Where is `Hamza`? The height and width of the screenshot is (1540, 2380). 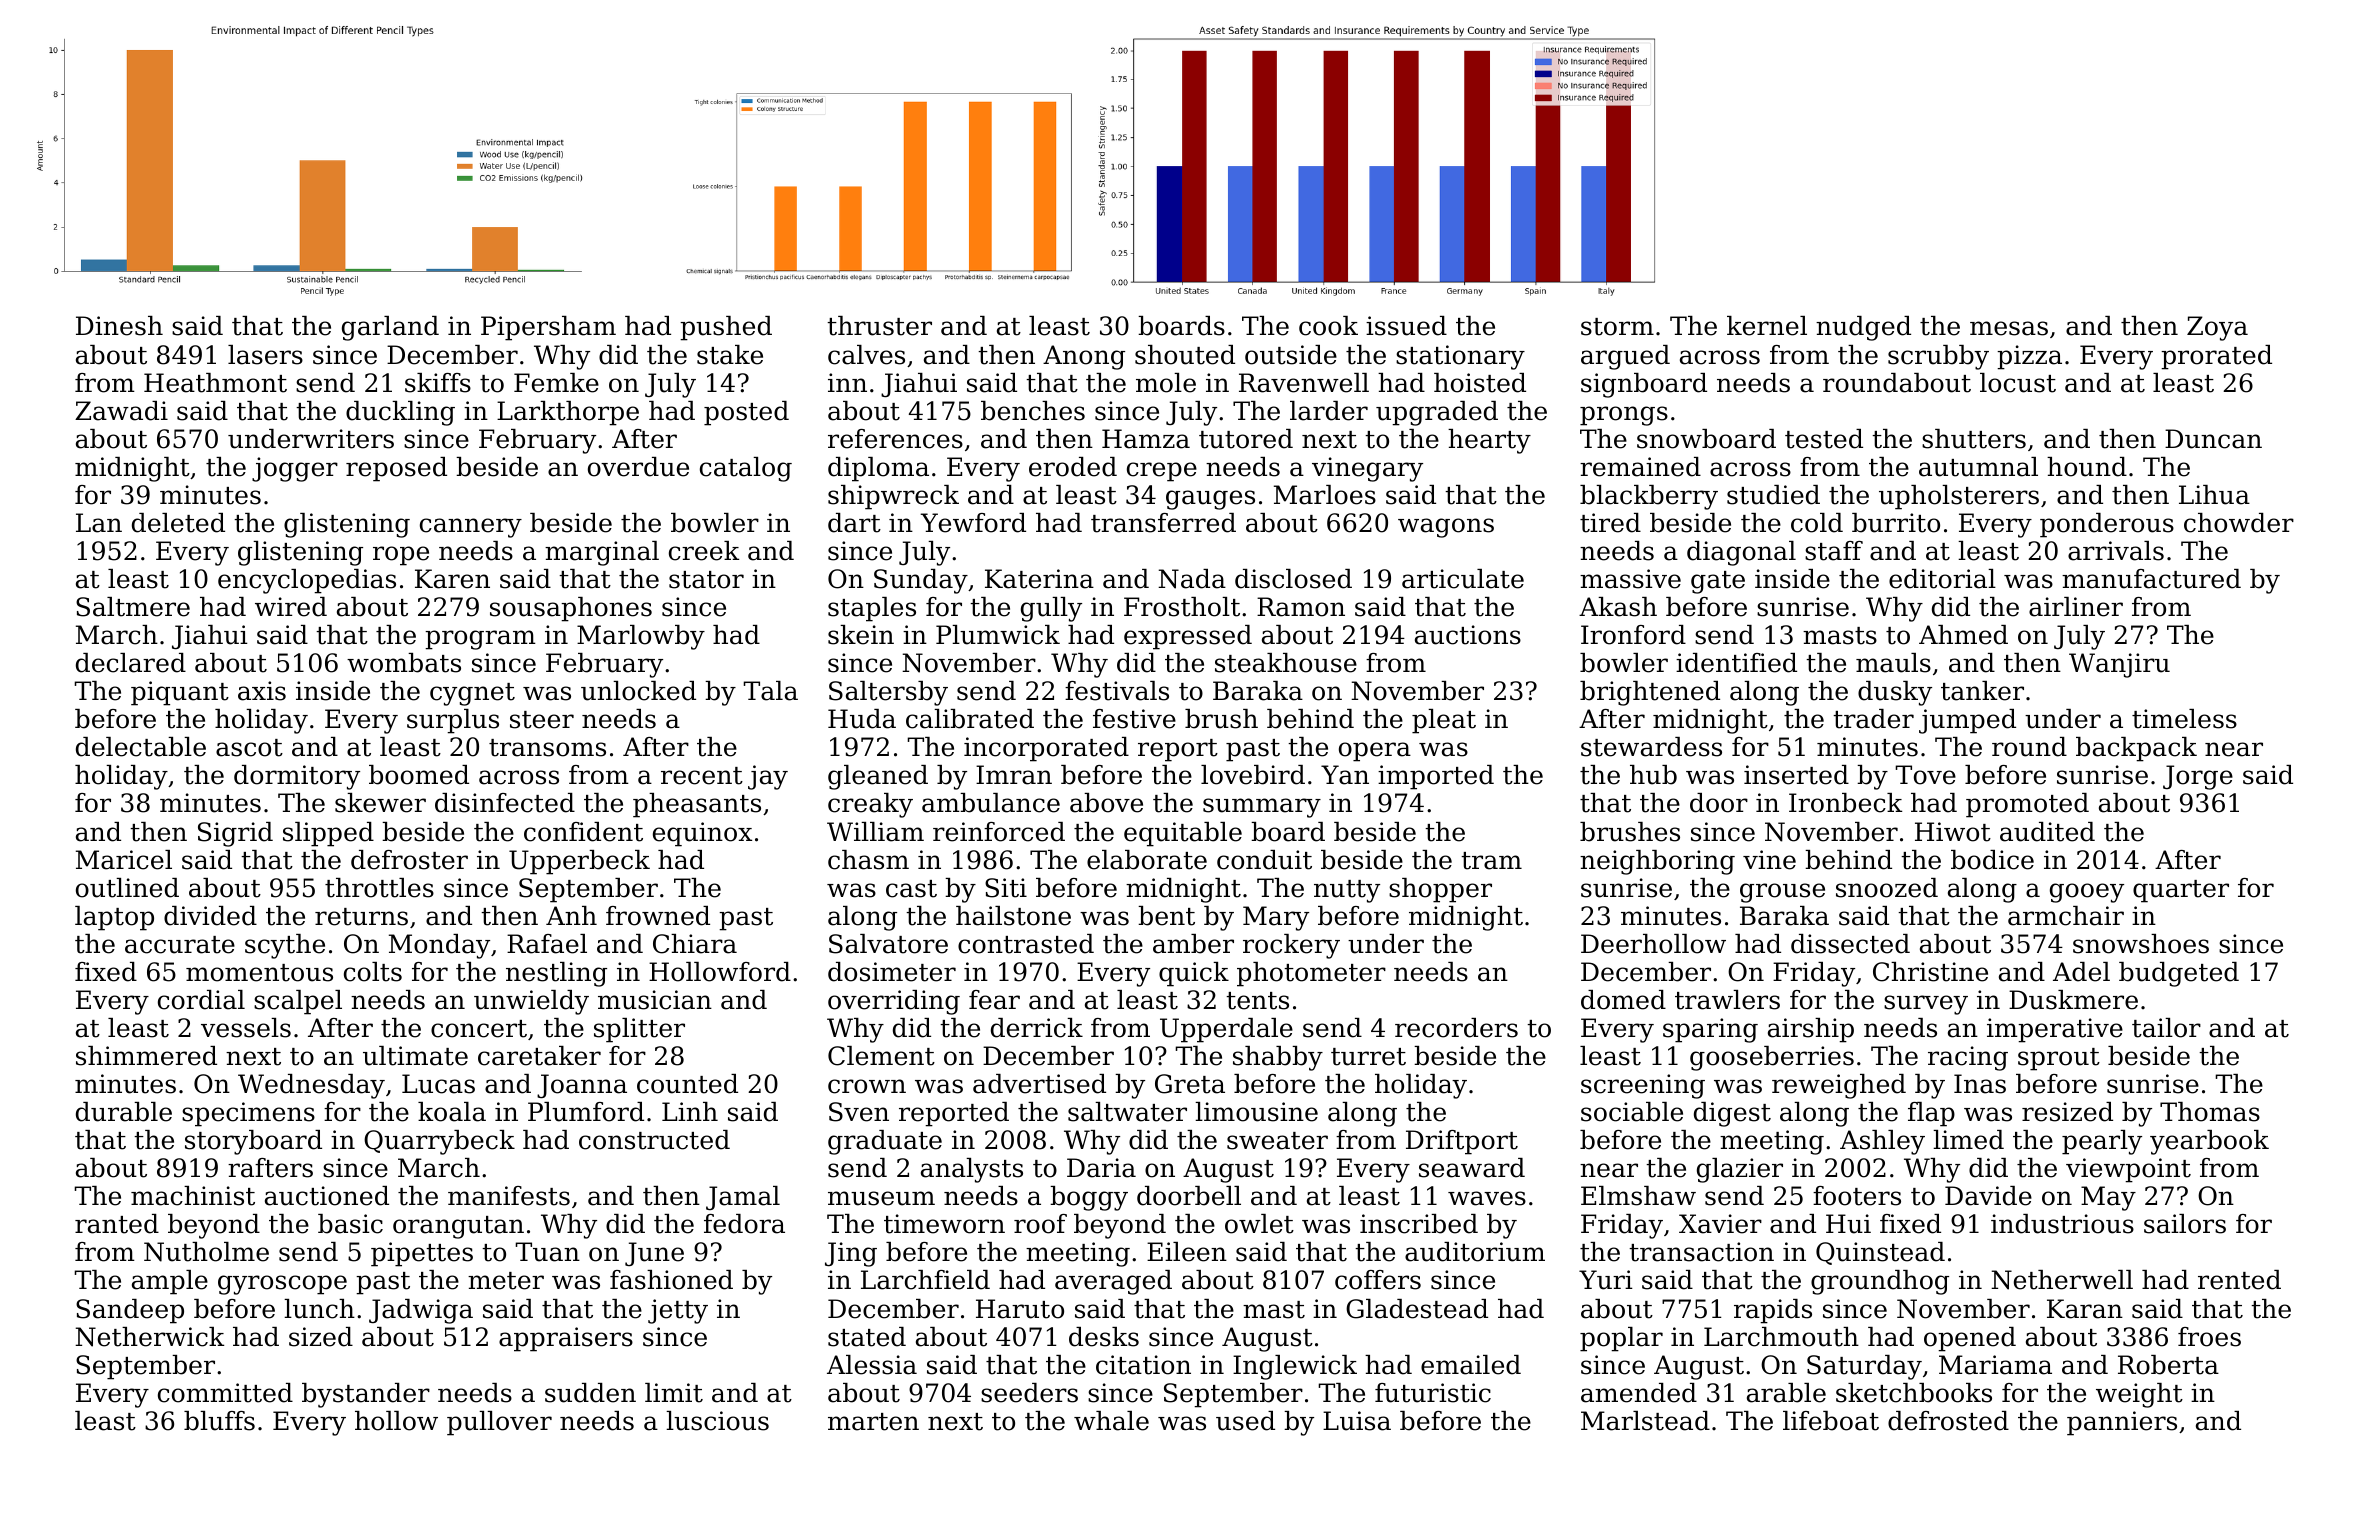
Hamza is located at coordinates (1146, 439).
